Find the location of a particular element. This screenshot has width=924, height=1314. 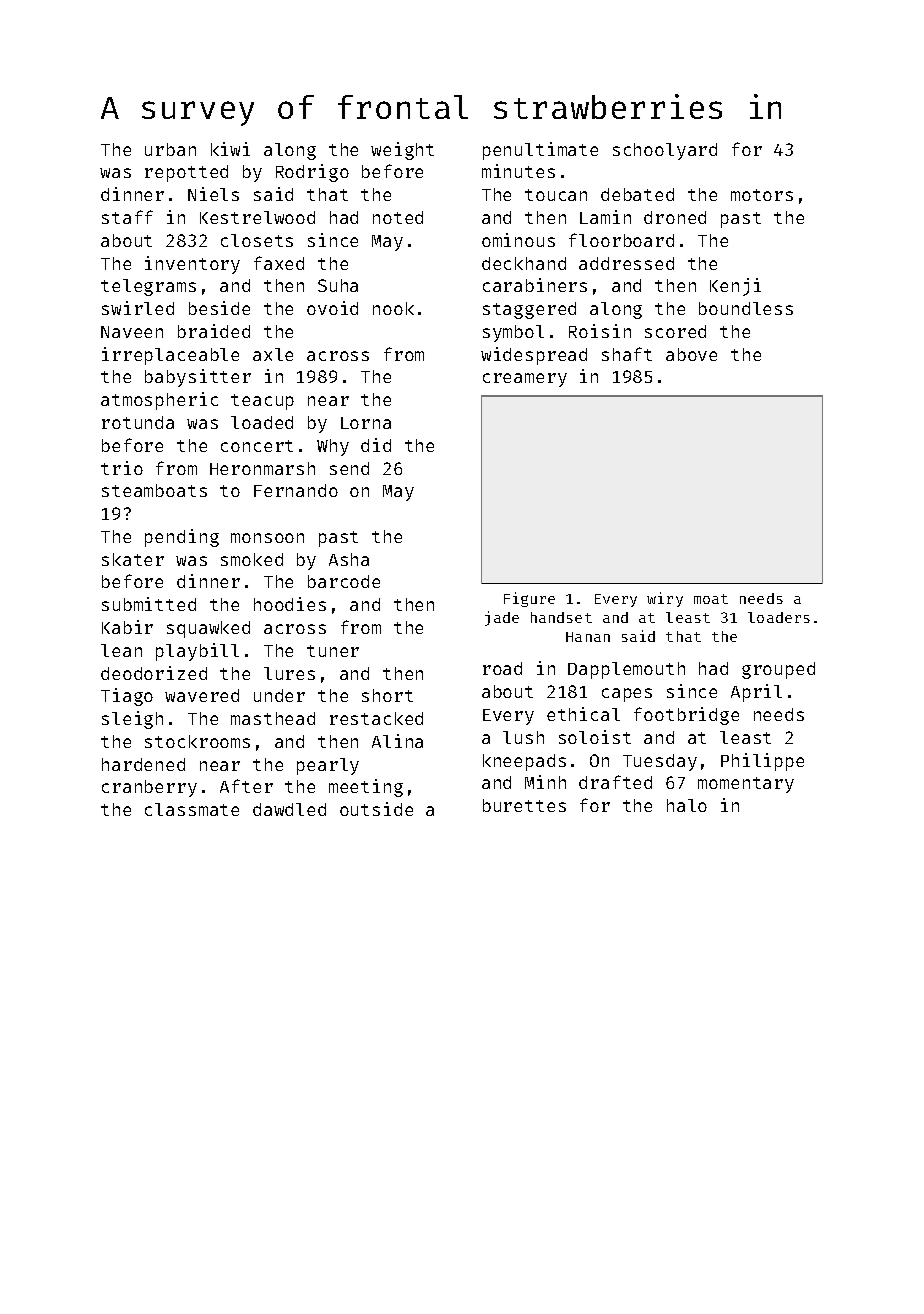

rotunda is located at coordinates (138, 422).
